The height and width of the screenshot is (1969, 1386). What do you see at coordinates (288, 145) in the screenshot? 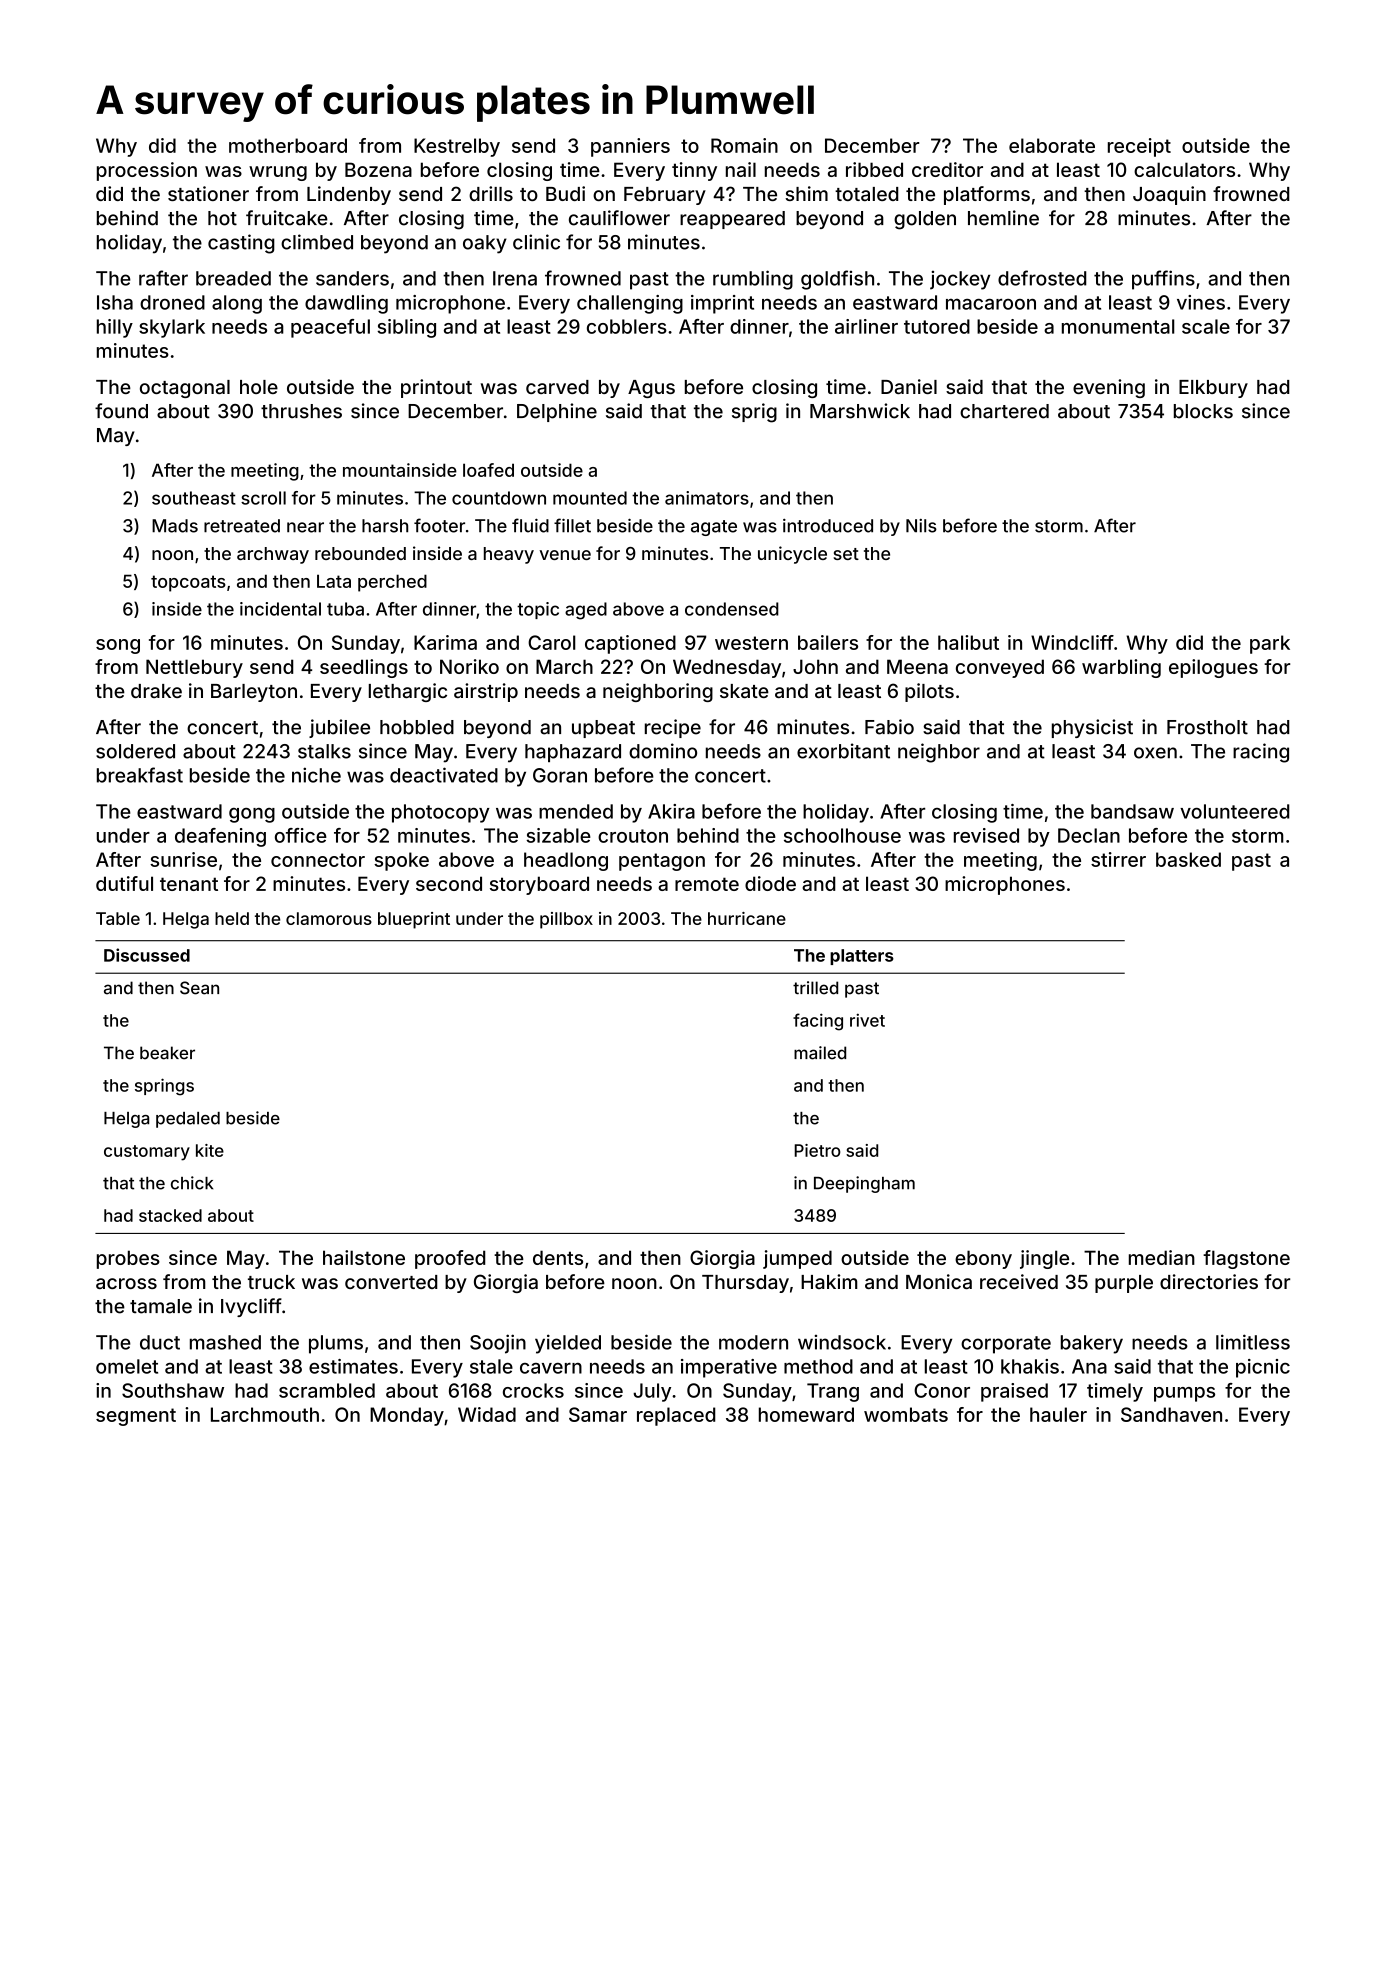
I see `motherboard` at bounding box center [288, 145].
